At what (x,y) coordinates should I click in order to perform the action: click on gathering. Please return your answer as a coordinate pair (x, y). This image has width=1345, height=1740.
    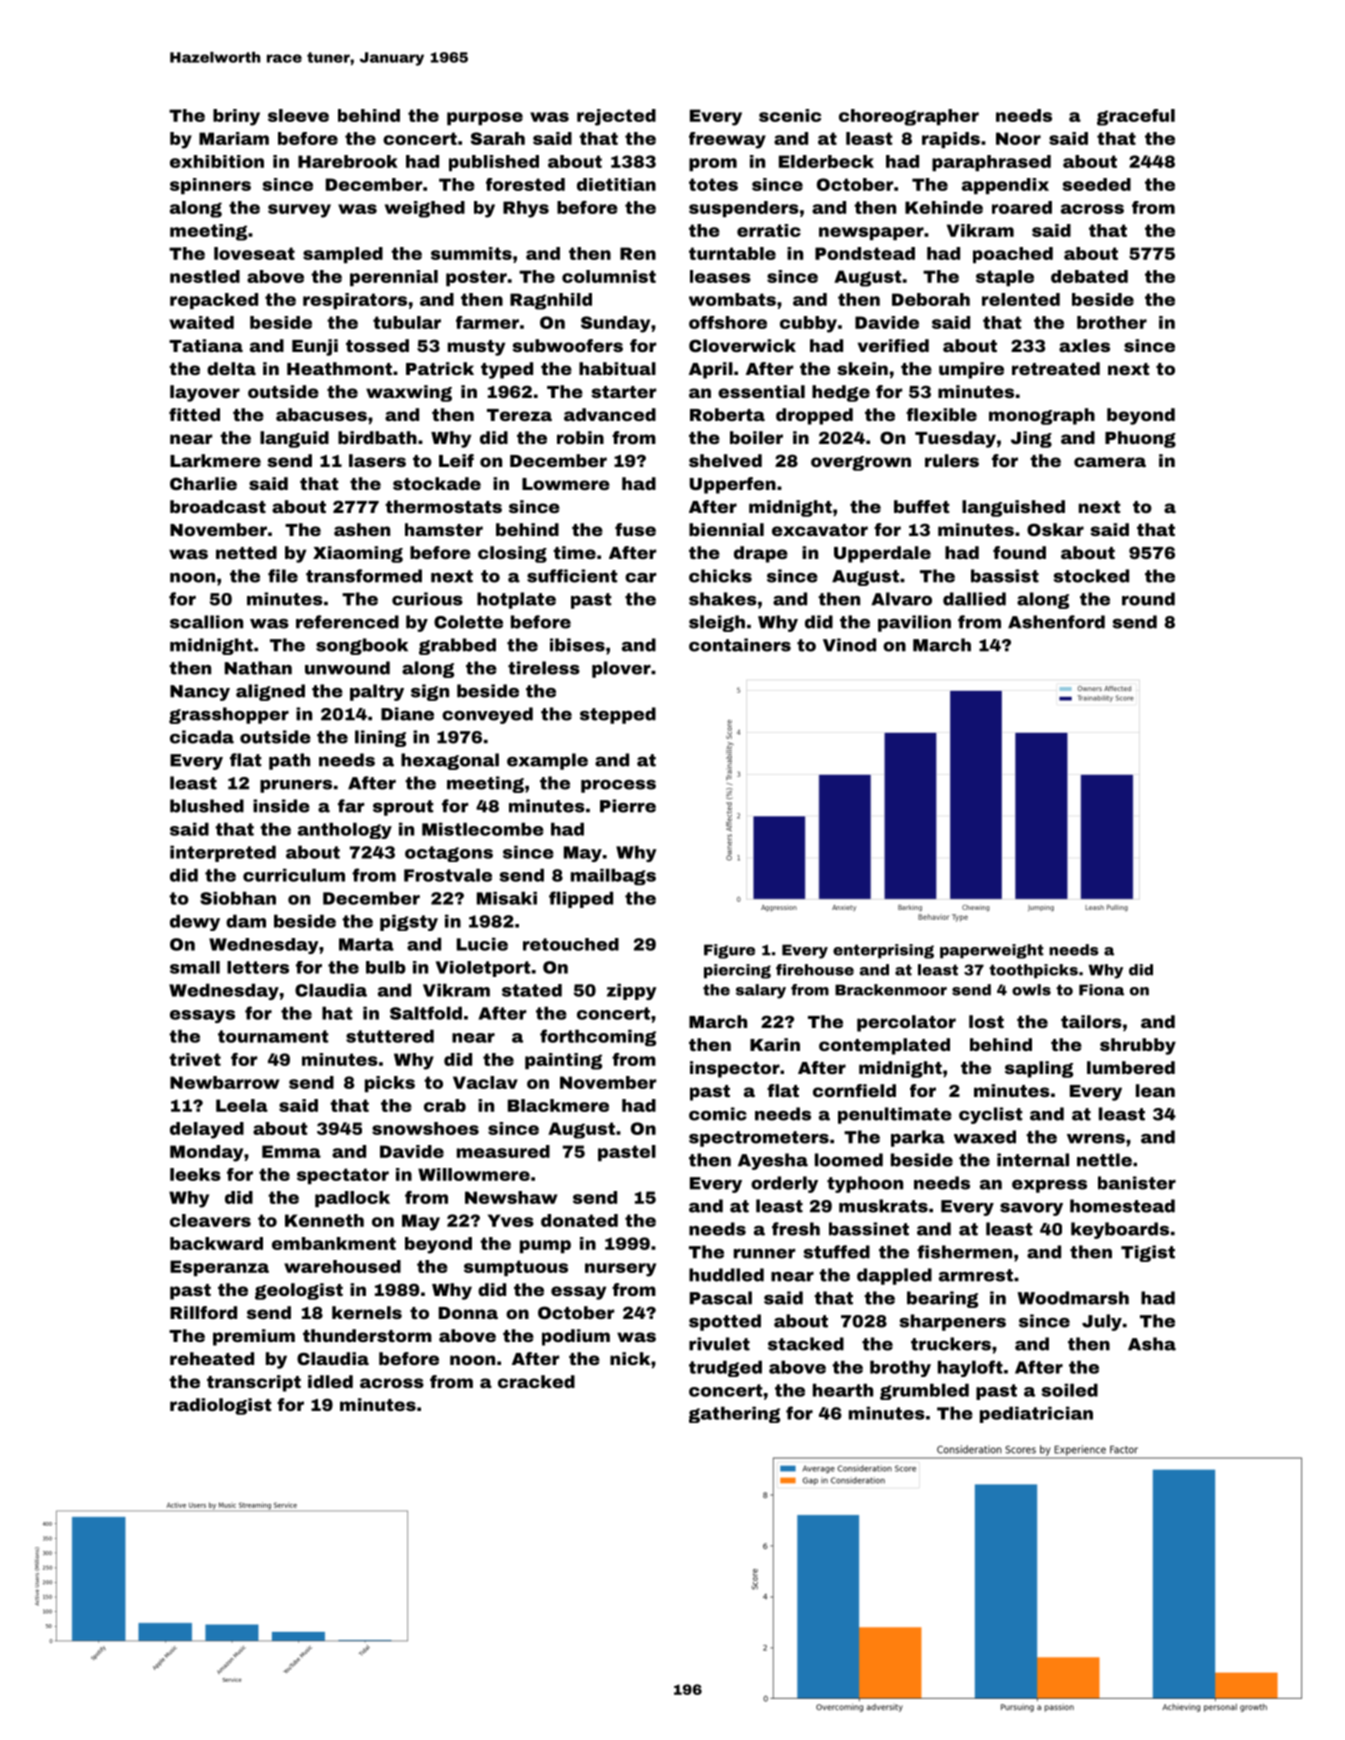
    Looking at the image, I should click on (734, 1414).
